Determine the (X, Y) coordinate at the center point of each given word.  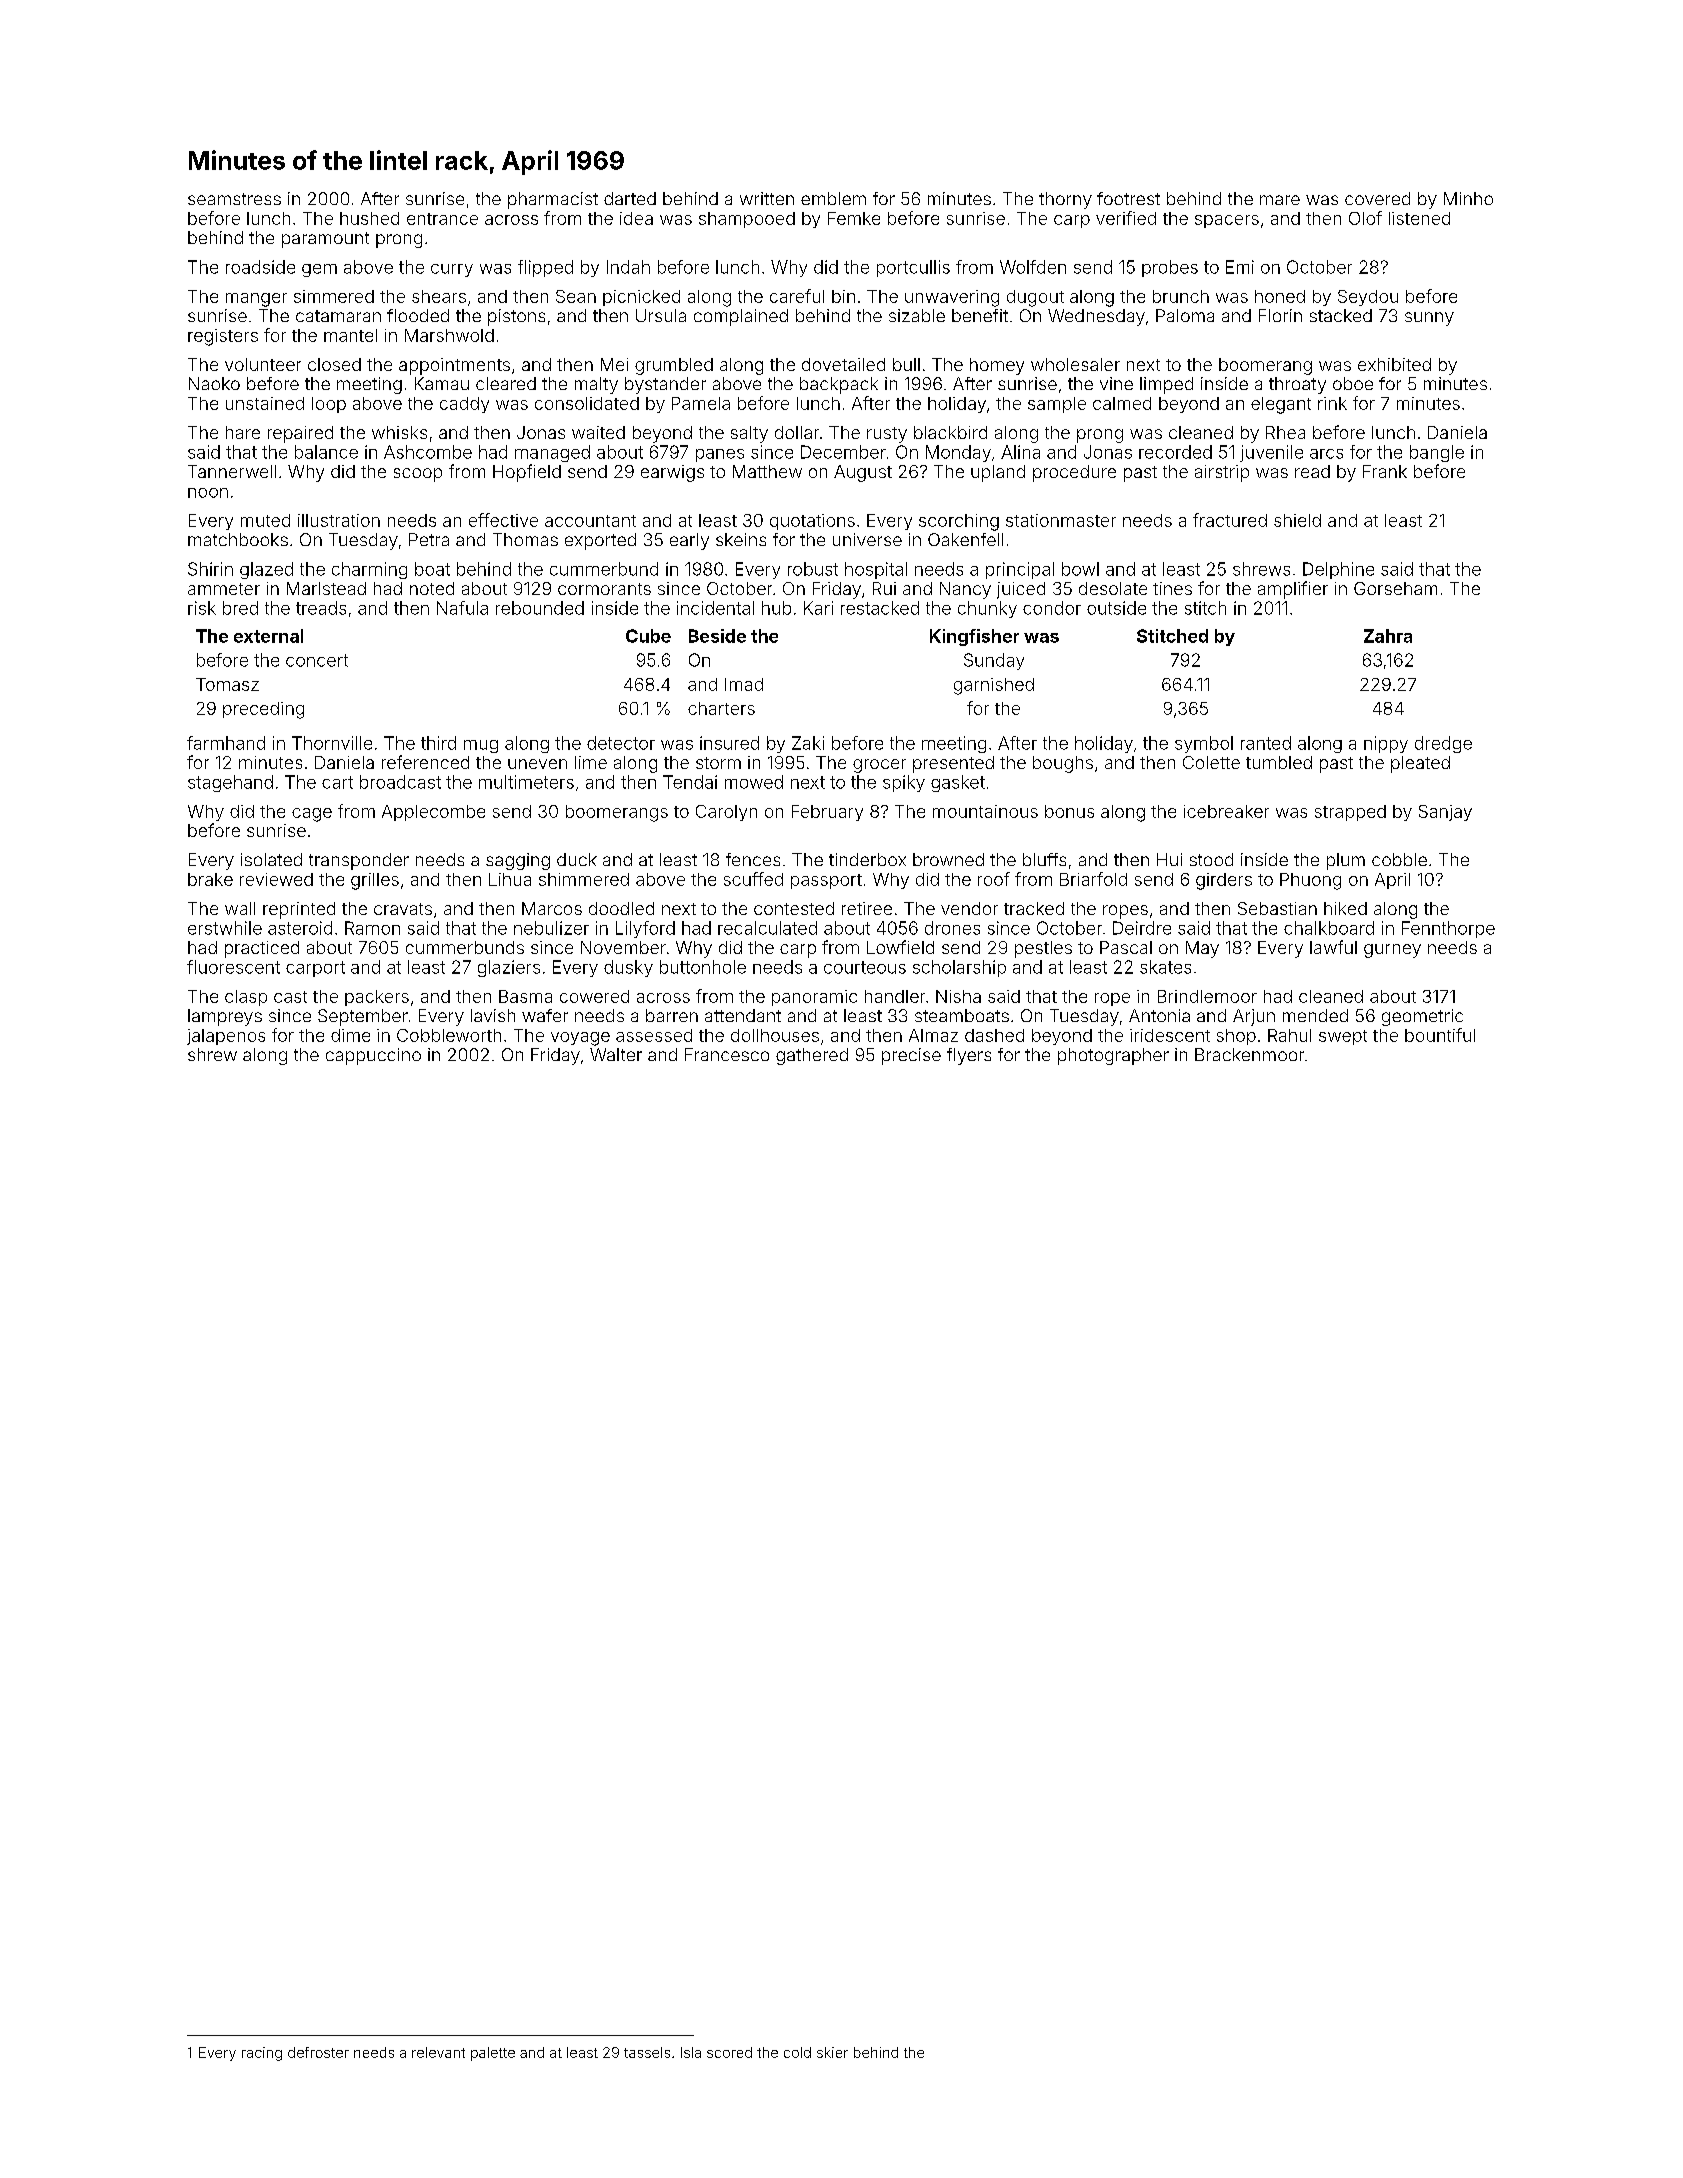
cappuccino (373, 1056)
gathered (812, 1056)
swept (1343, 1037)
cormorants (604, 589)
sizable (917, 315)
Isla (691, 2052)
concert (317, 660)
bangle (1437, 453)
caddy (464, 405)
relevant (438, 2052)
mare (1280, 200)
